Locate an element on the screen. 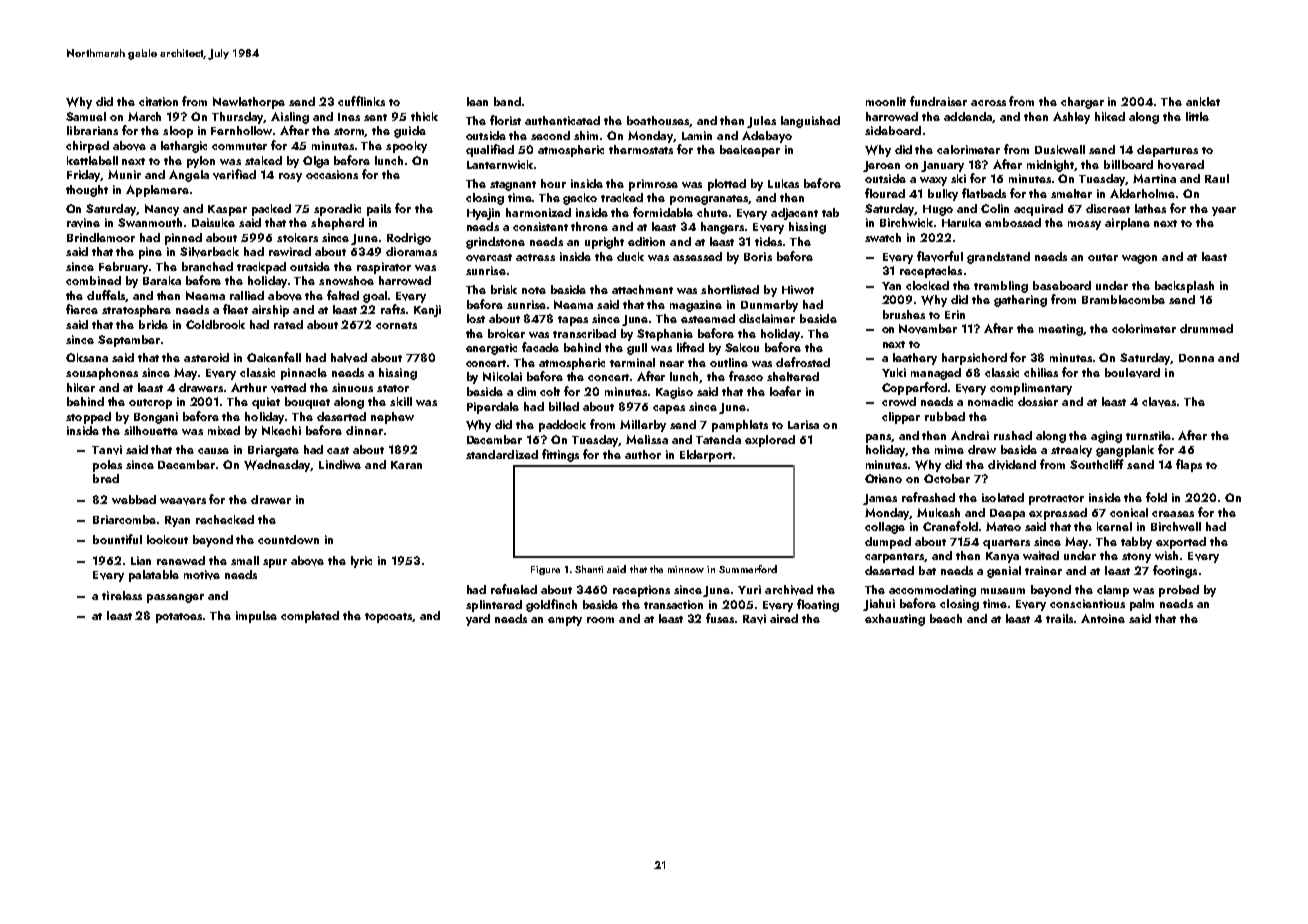 Image resolution: width=1308 pixels, height=924 pixels. room is located at coordinates (600, 620).
